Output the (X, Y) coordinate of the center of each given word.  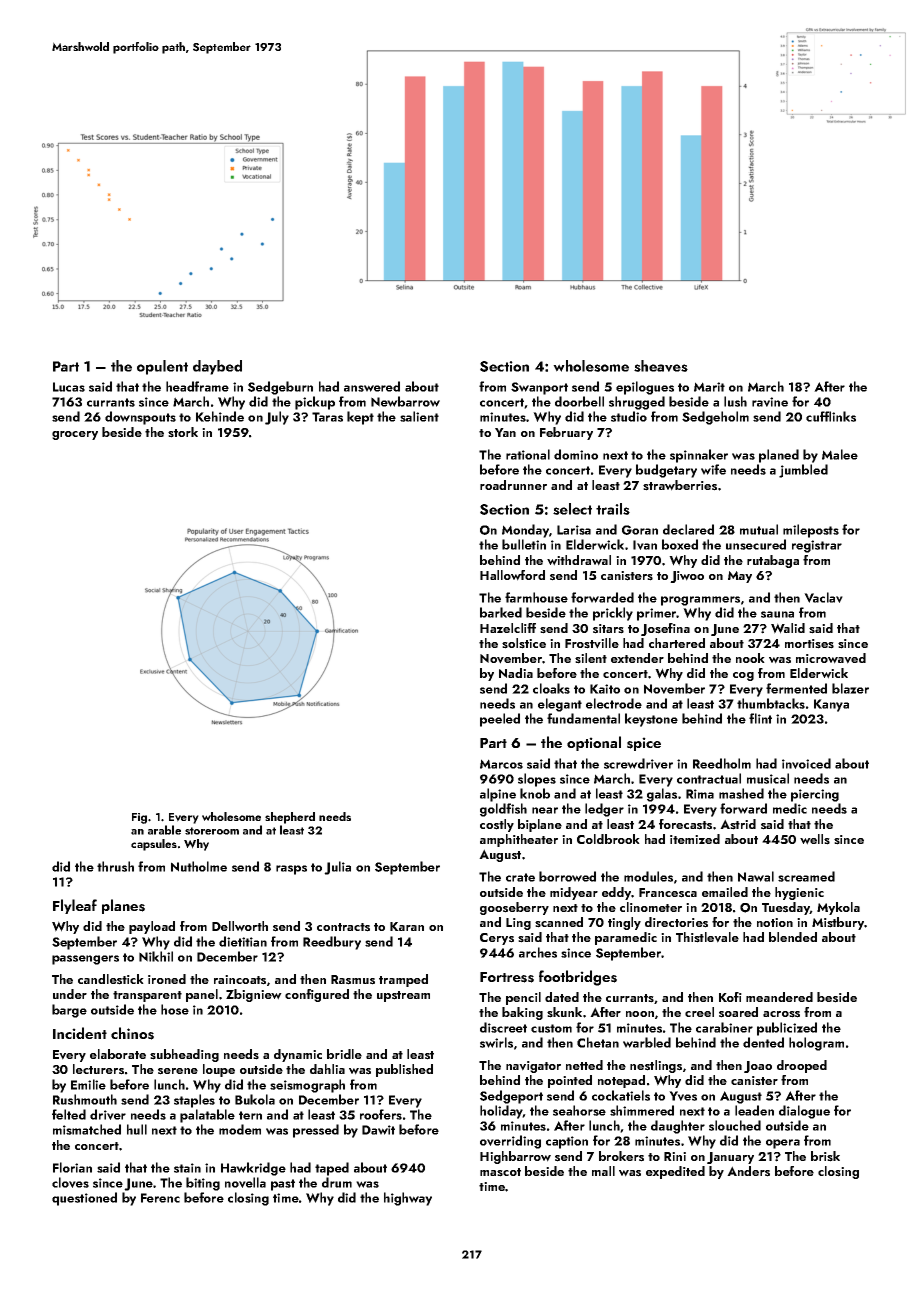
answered (372, 386)
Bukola (255, 1099)
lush (735, 401)
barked (501, 612)
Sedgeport (511, 1097)
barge (69, 1011)
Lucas (69, 387)
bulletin (524, 544)
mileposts (811, 531)
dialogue (804, 1112)
